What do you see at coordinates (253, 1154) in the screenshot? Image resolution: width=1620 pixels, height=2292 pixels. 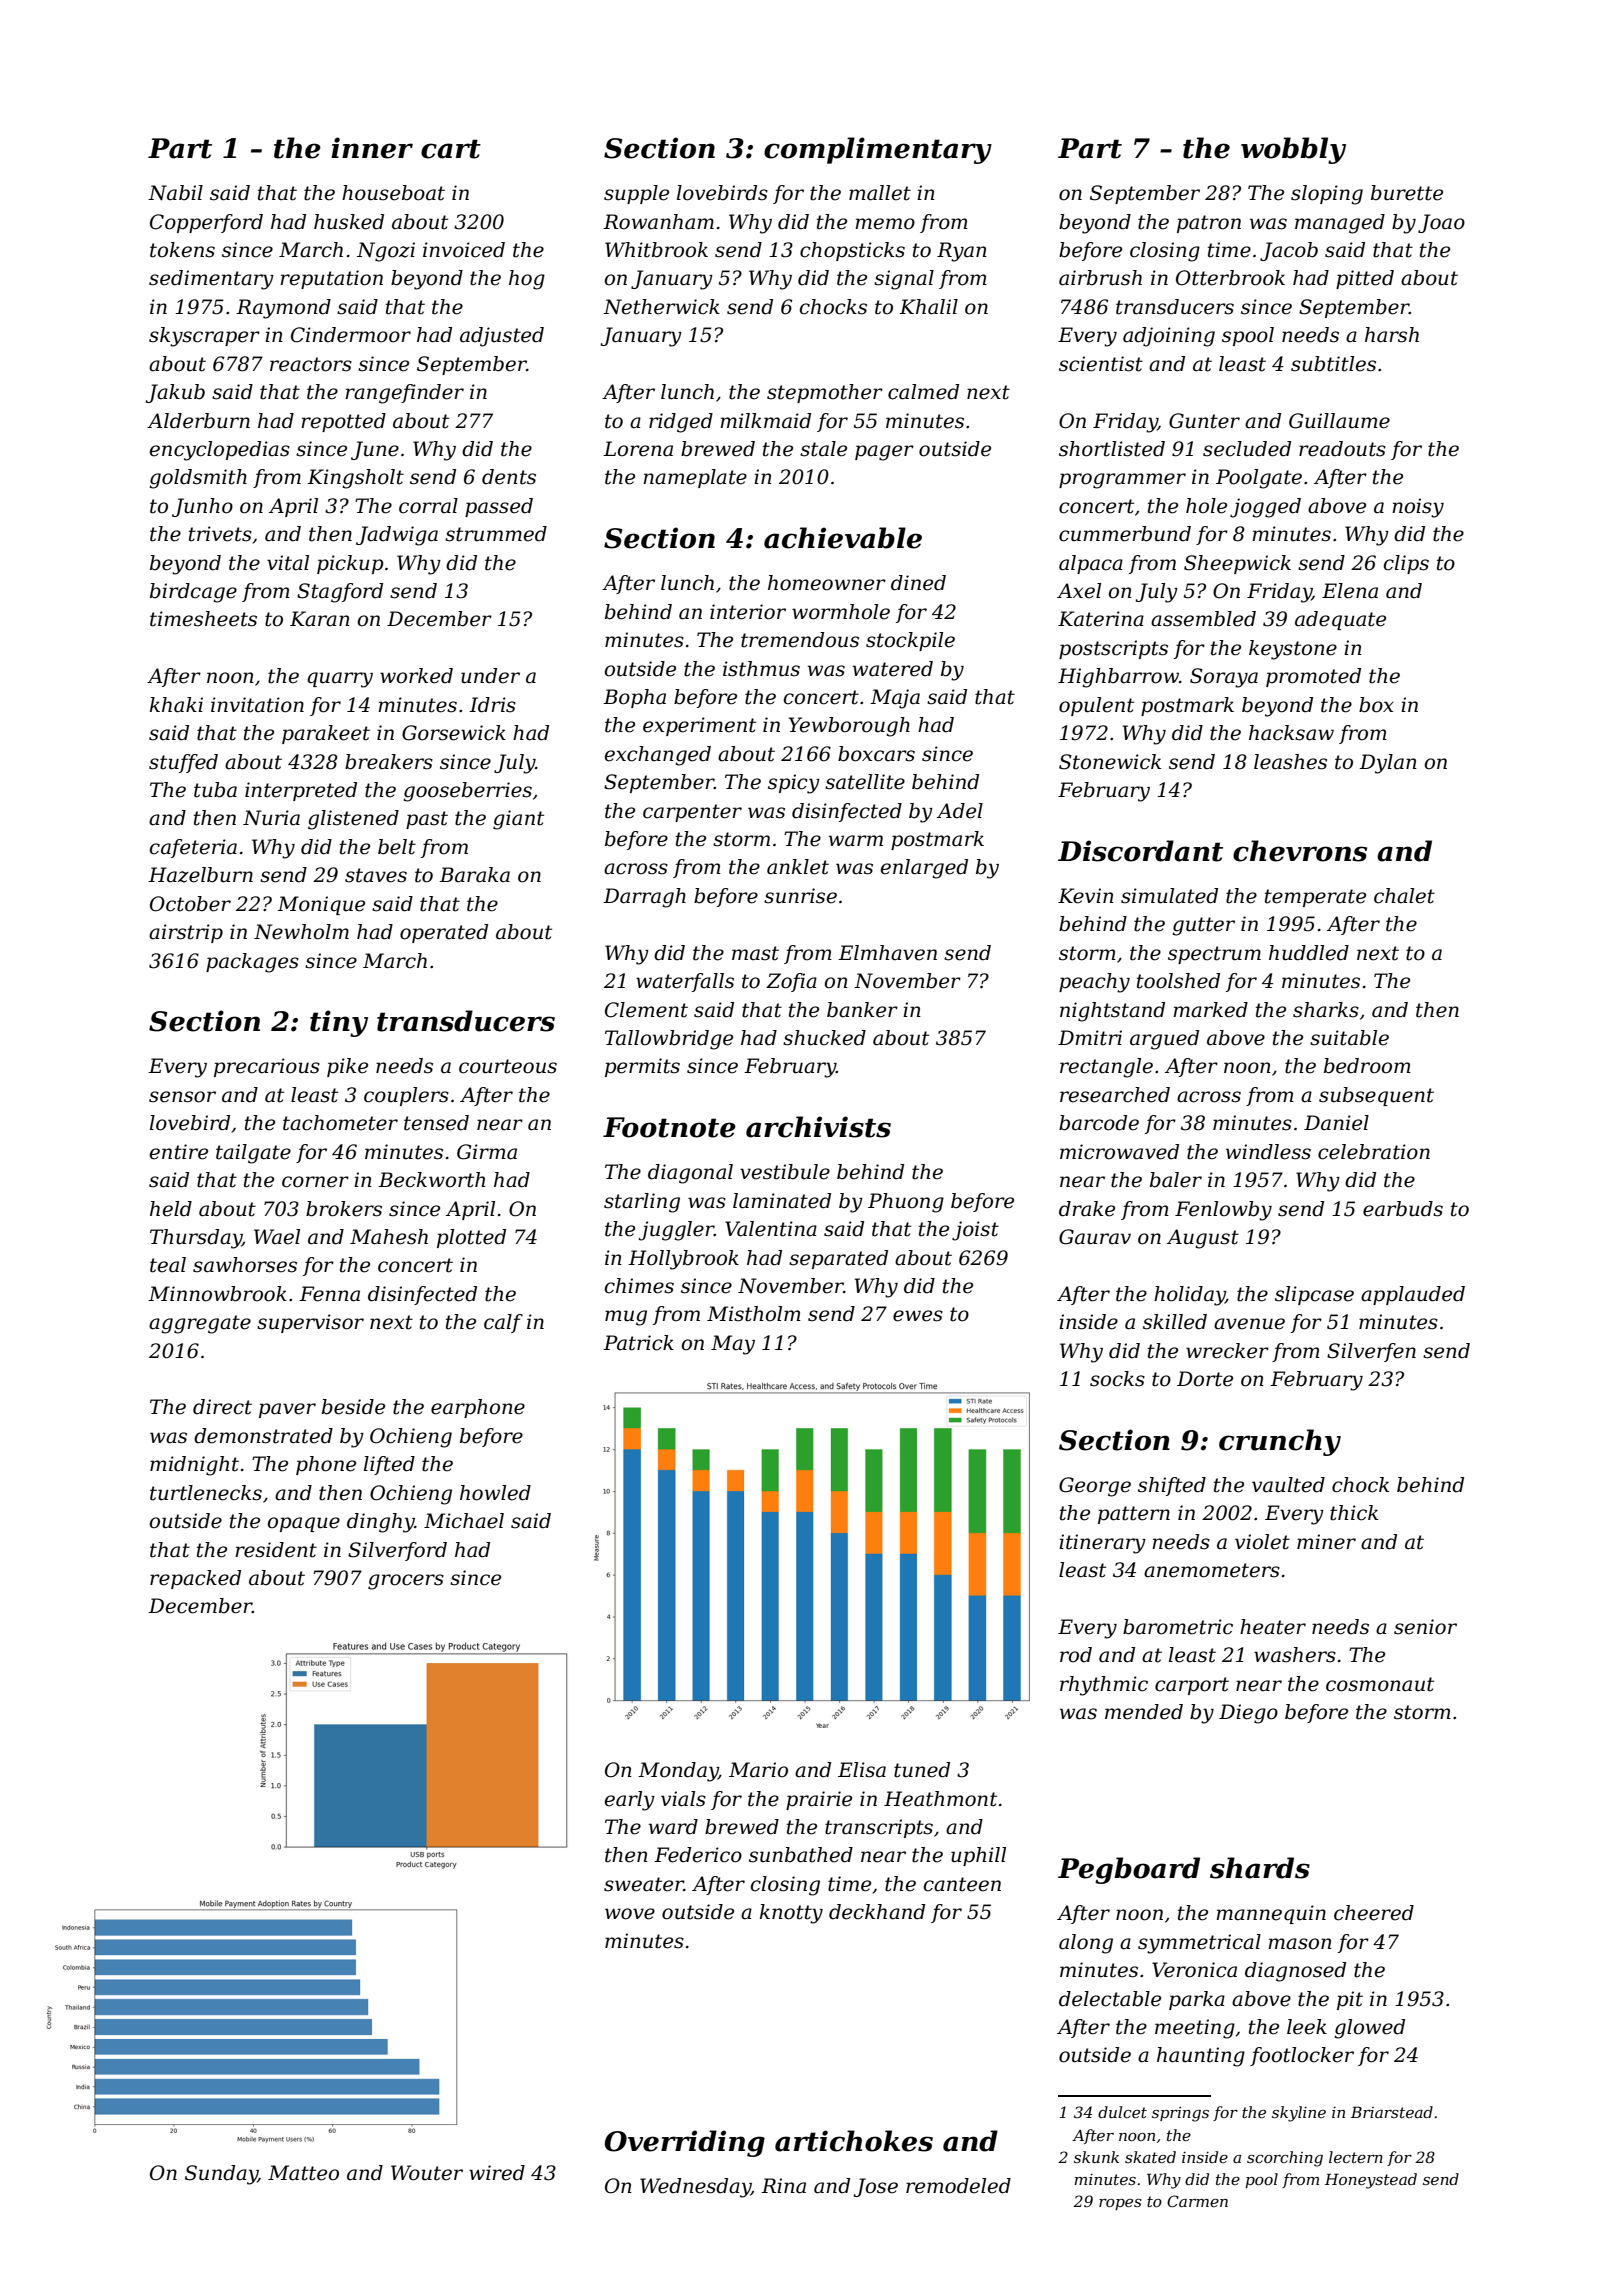 I see `tailgate` at bounding box center [253, 1154].
